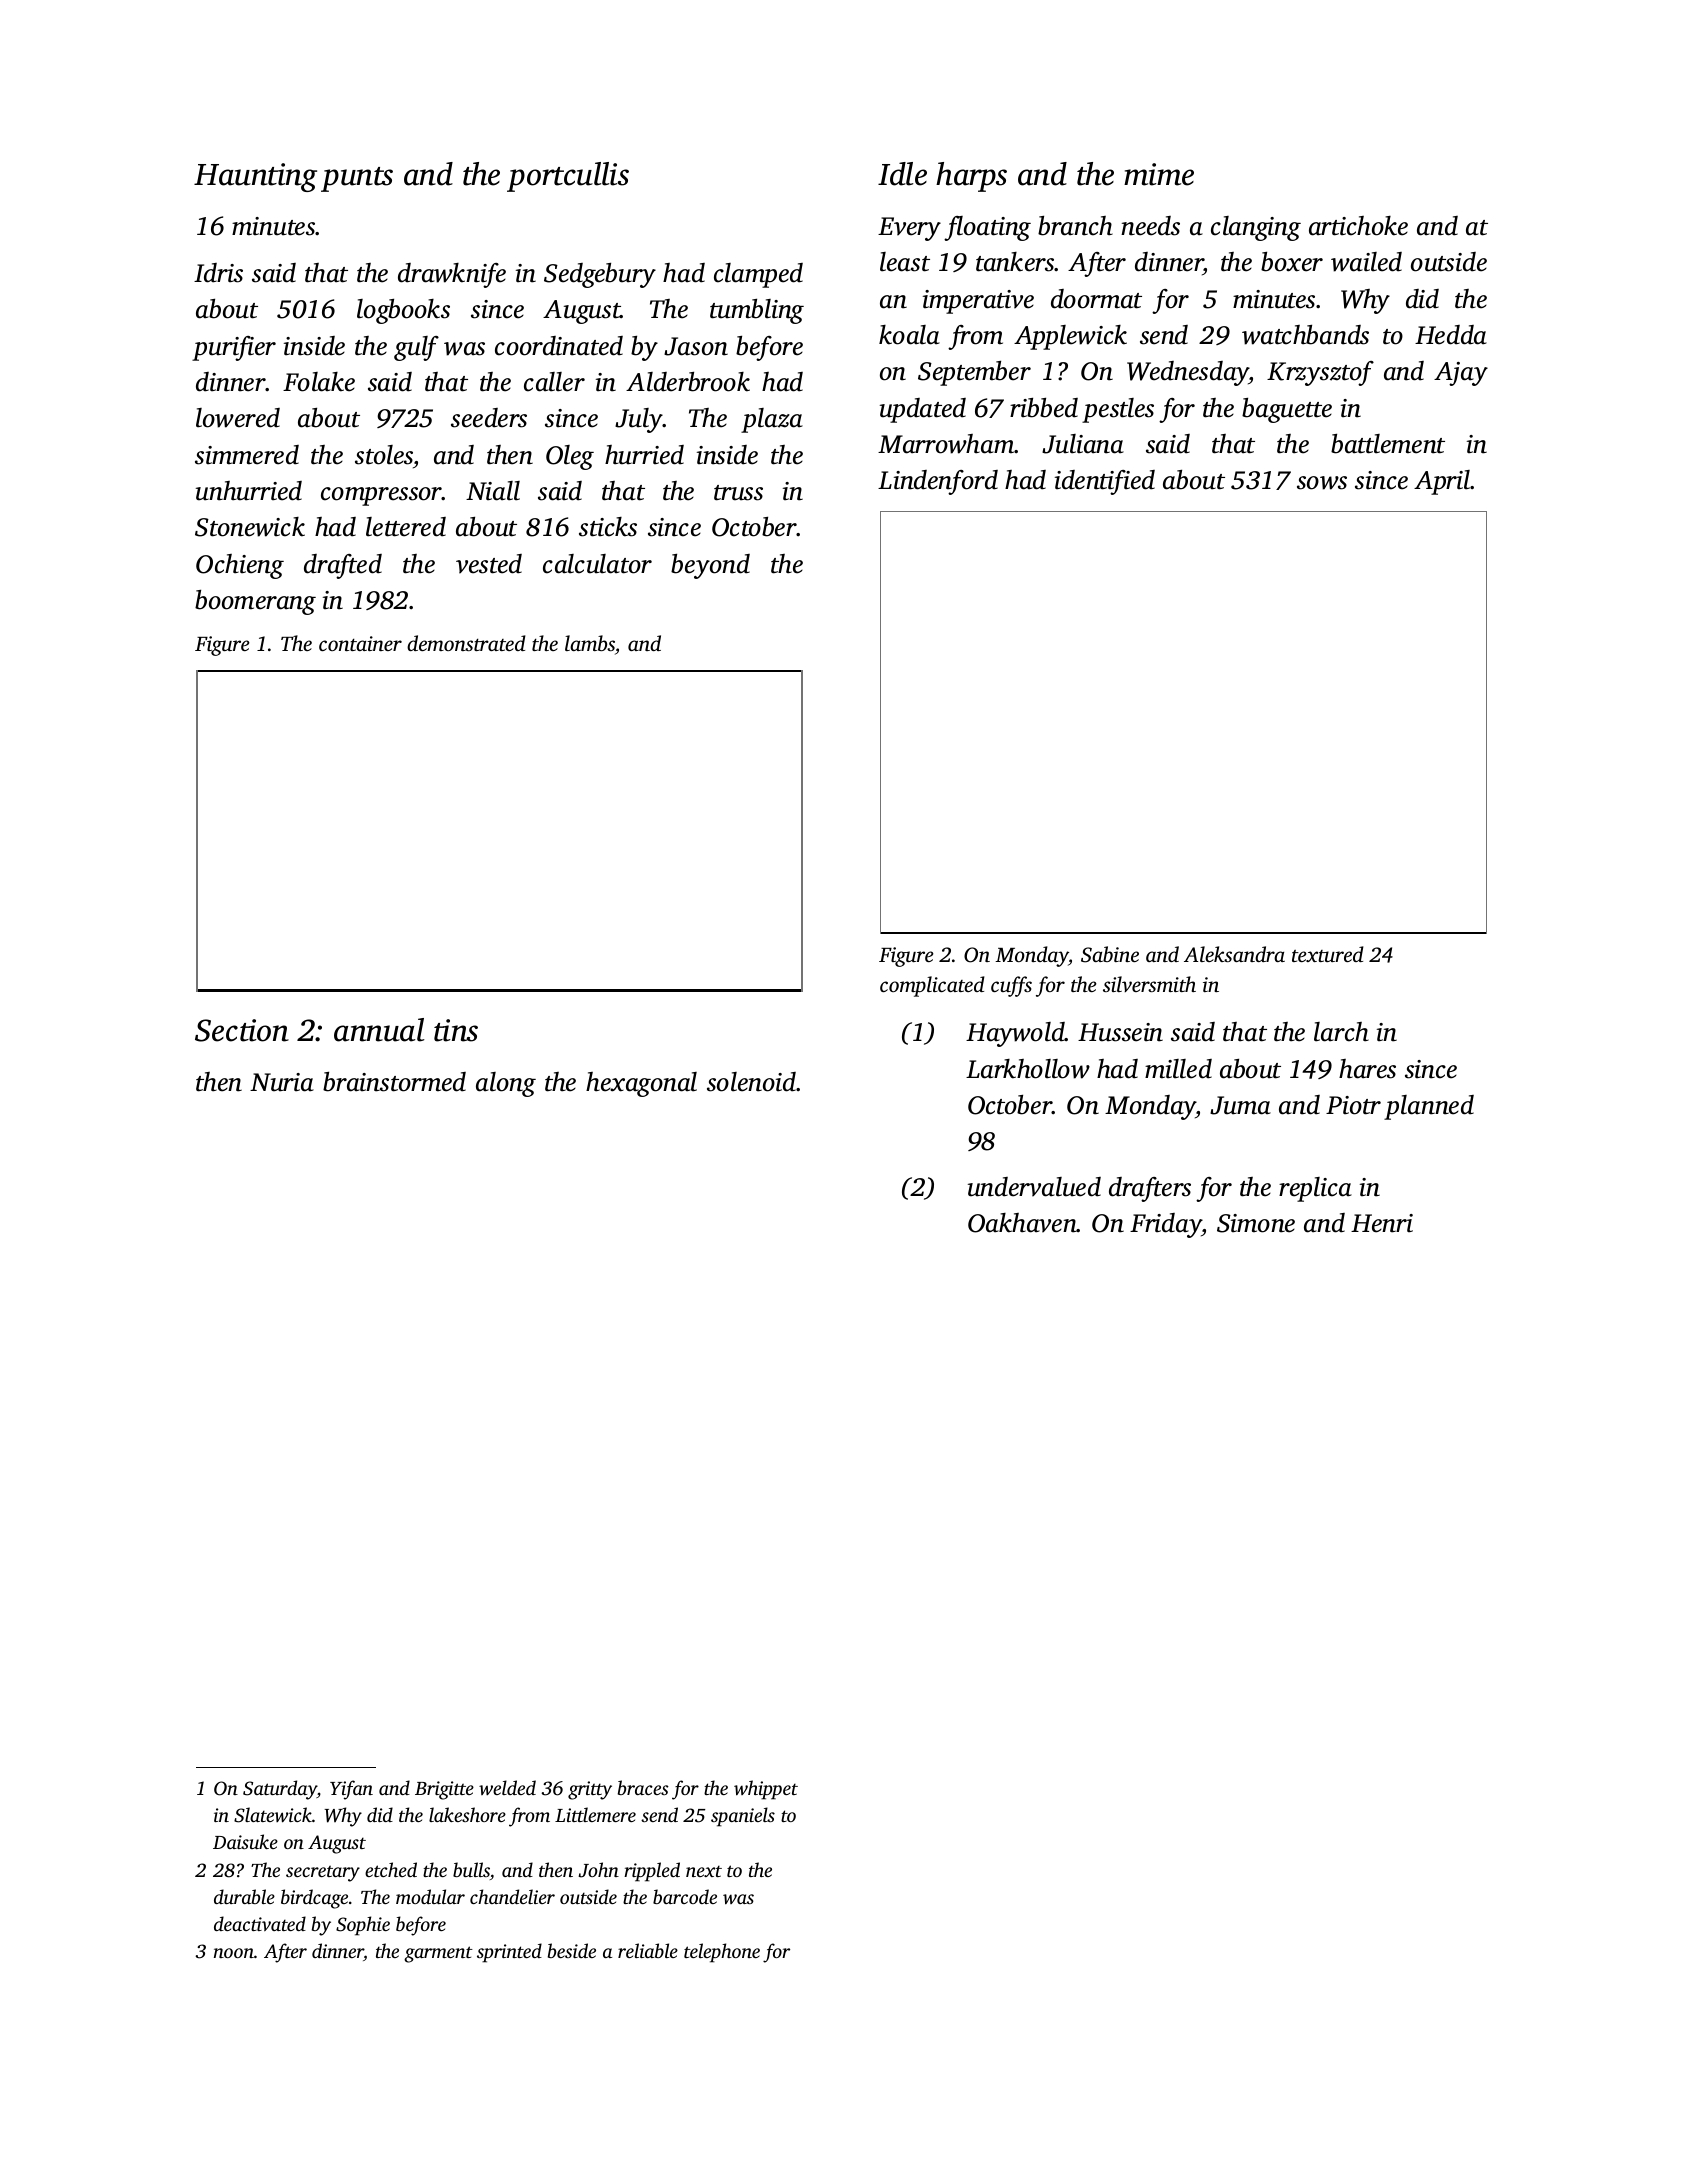  I want to click on Sabine, so click(1110, 954).
